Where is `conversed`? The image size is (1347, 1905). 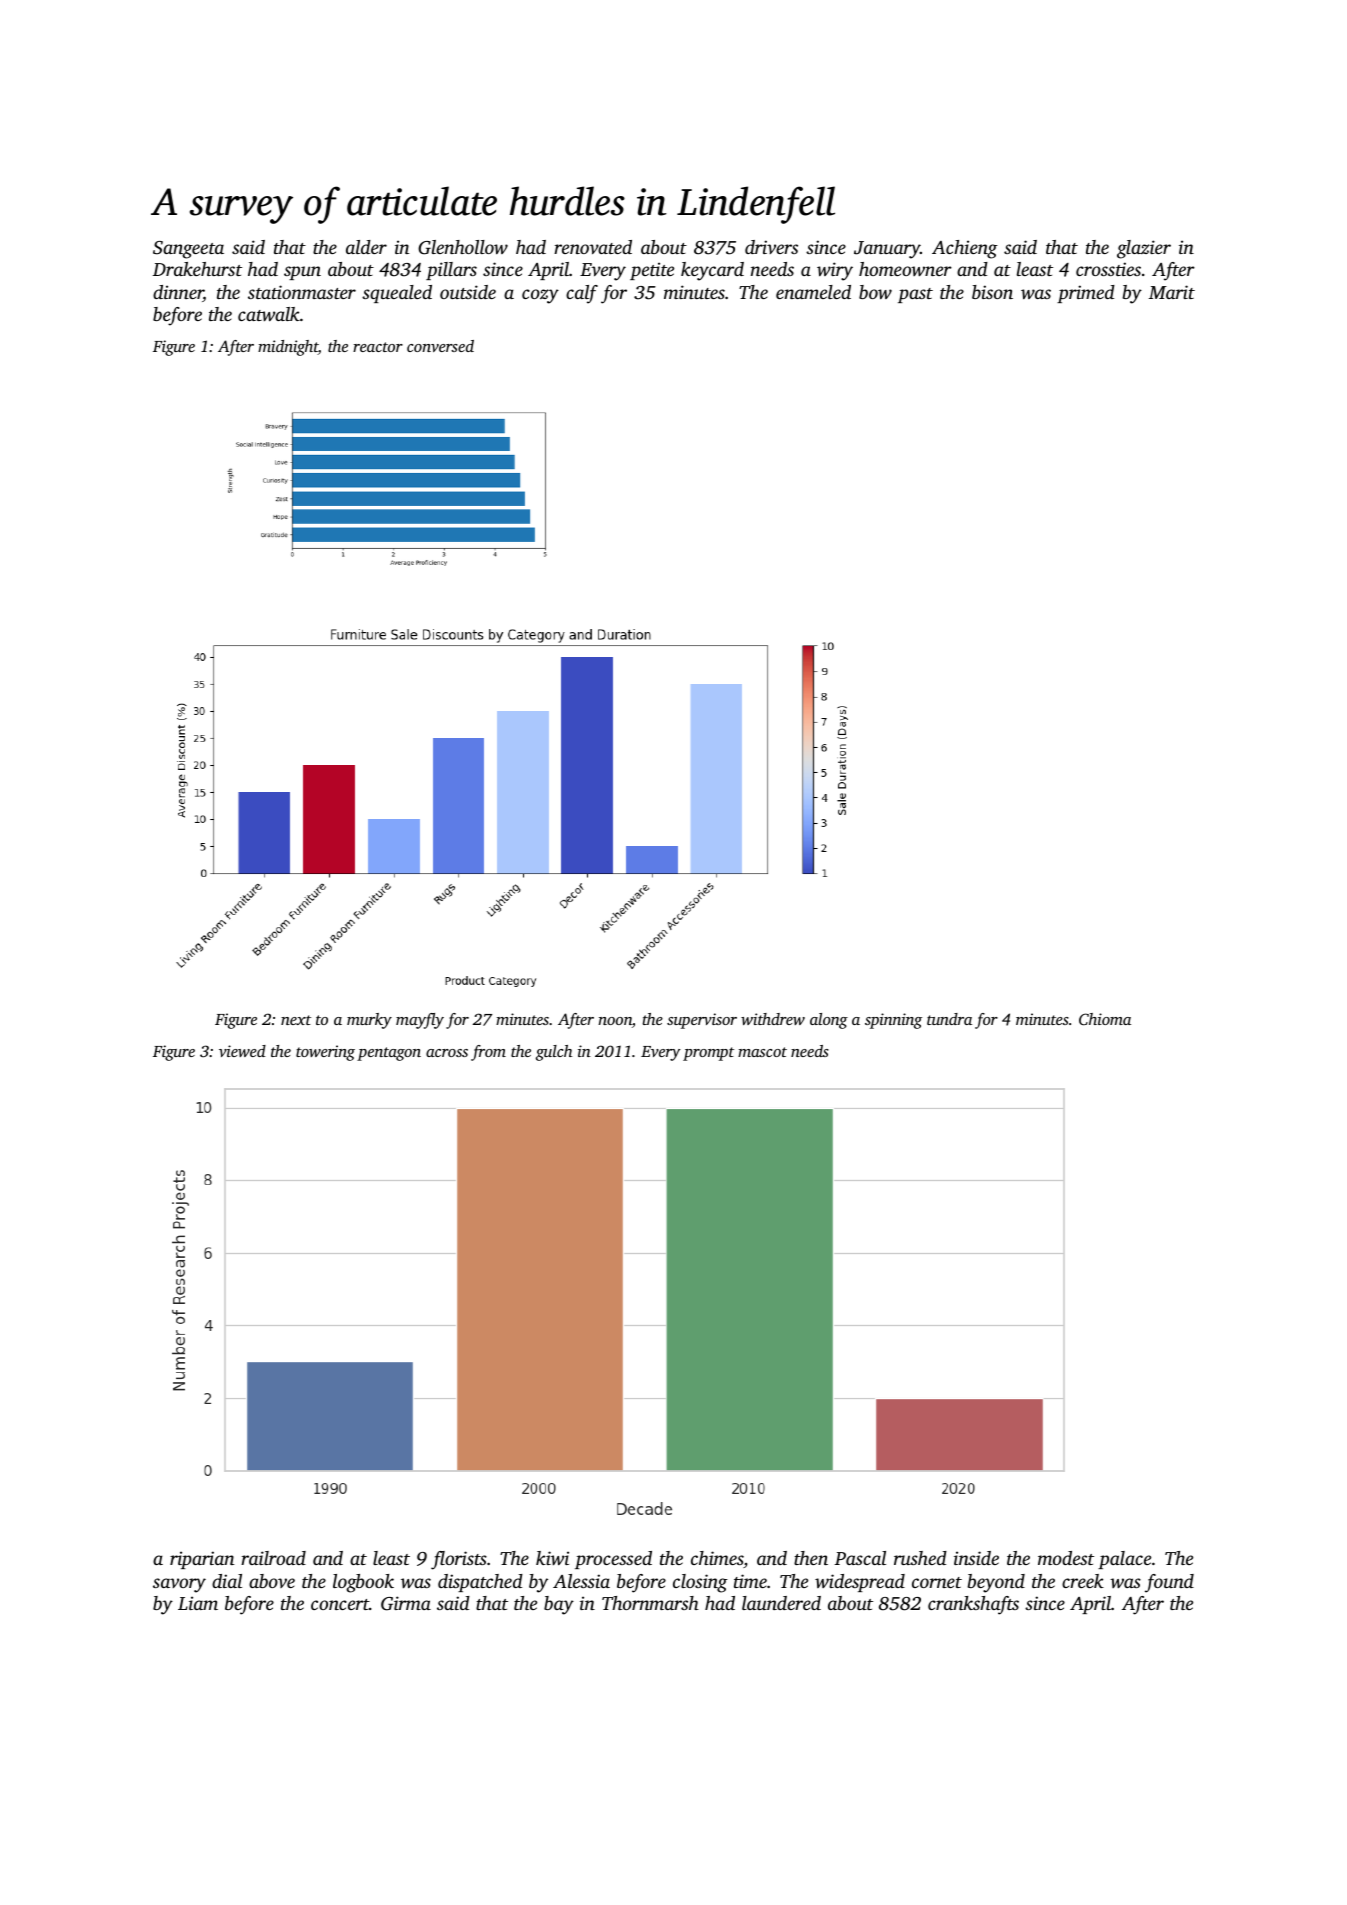 conversed is located at coordinates (440, 346).
